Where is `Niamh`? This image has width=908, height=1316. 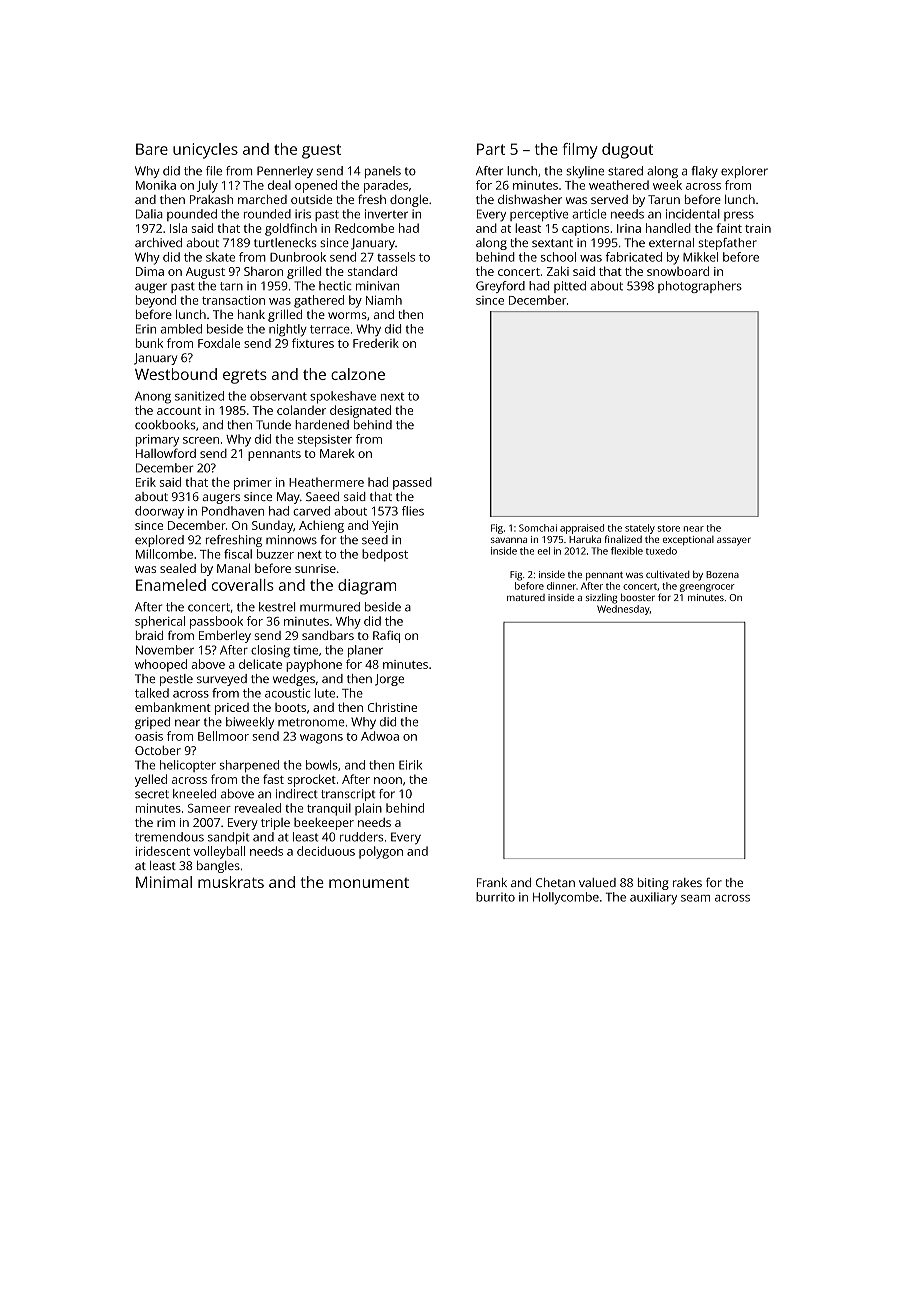 Niamh is located at coordinates (384, 300).
